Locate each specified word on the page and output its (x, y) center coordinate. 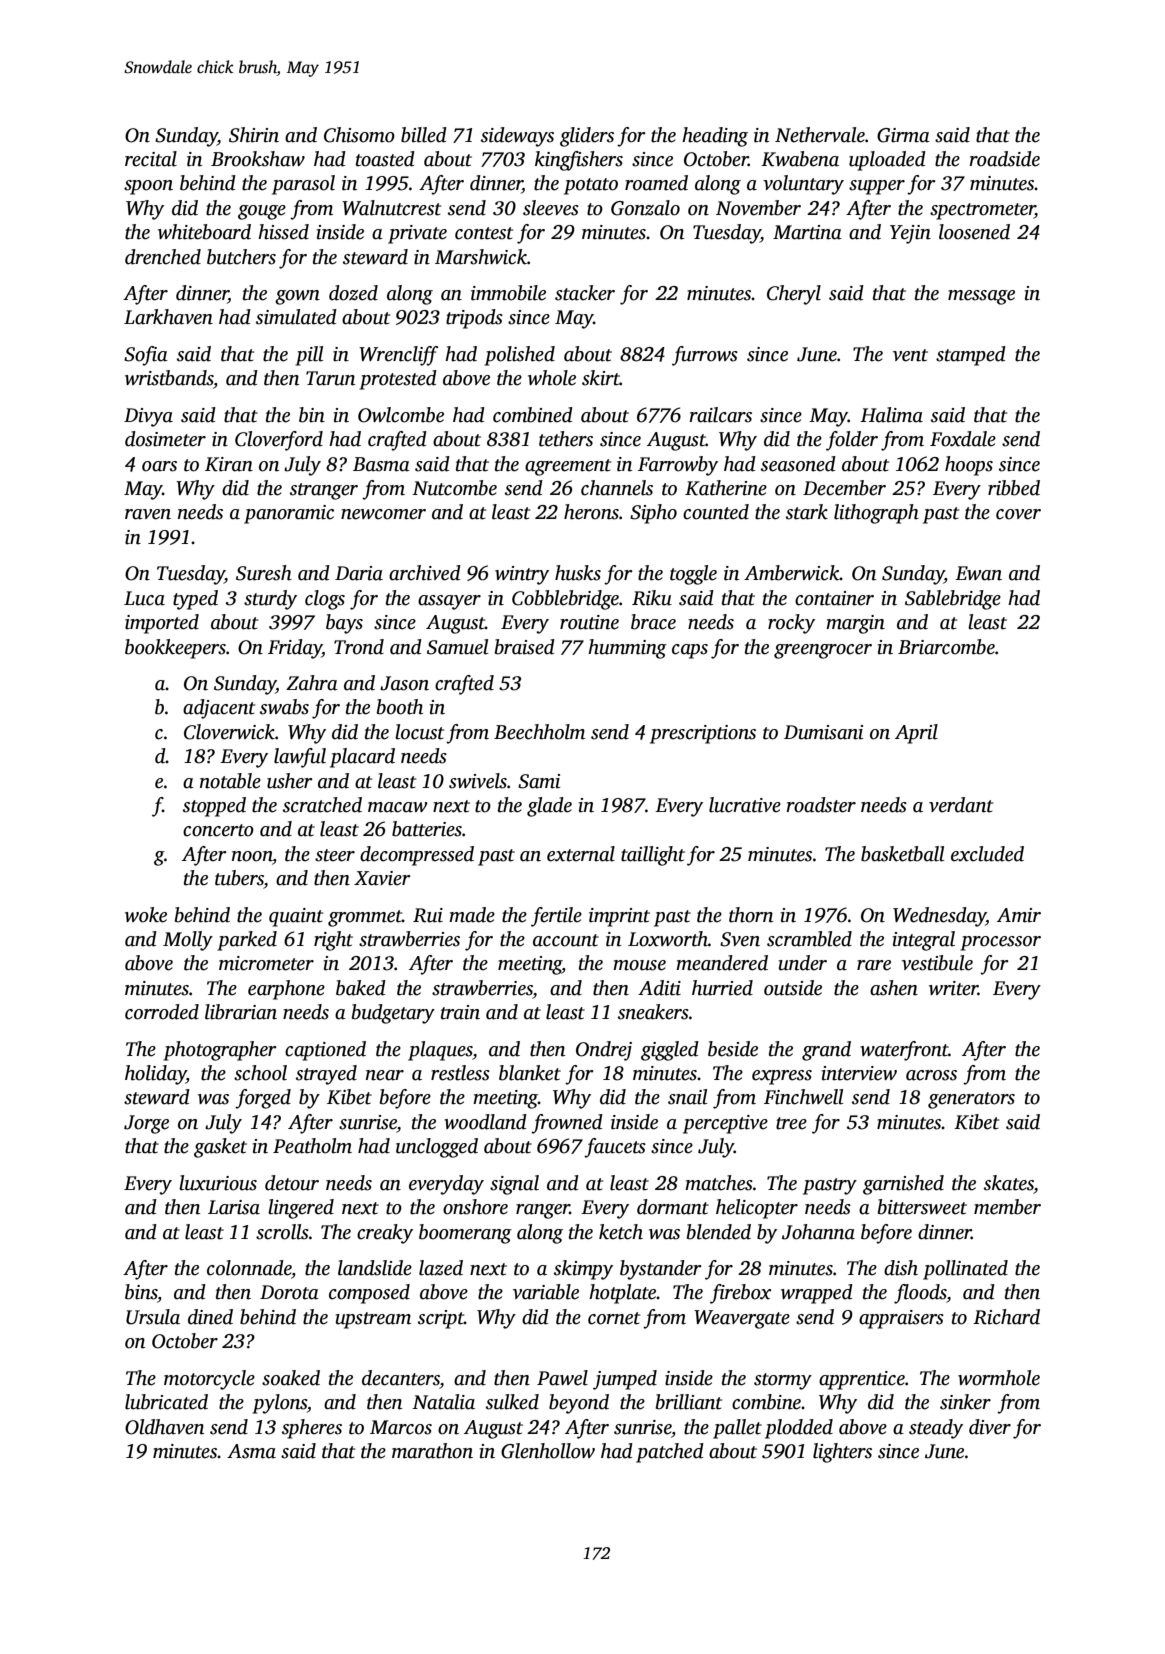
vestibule (937, 963)
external (581, 854)
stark (807, 512)
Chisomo (359, 135)
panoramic (289, 514)
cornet (614, 1318)
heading (715, 137)
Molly (188, 941)
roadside (1004, 159)
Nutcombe (454, 488)
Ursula (153, 1317)
